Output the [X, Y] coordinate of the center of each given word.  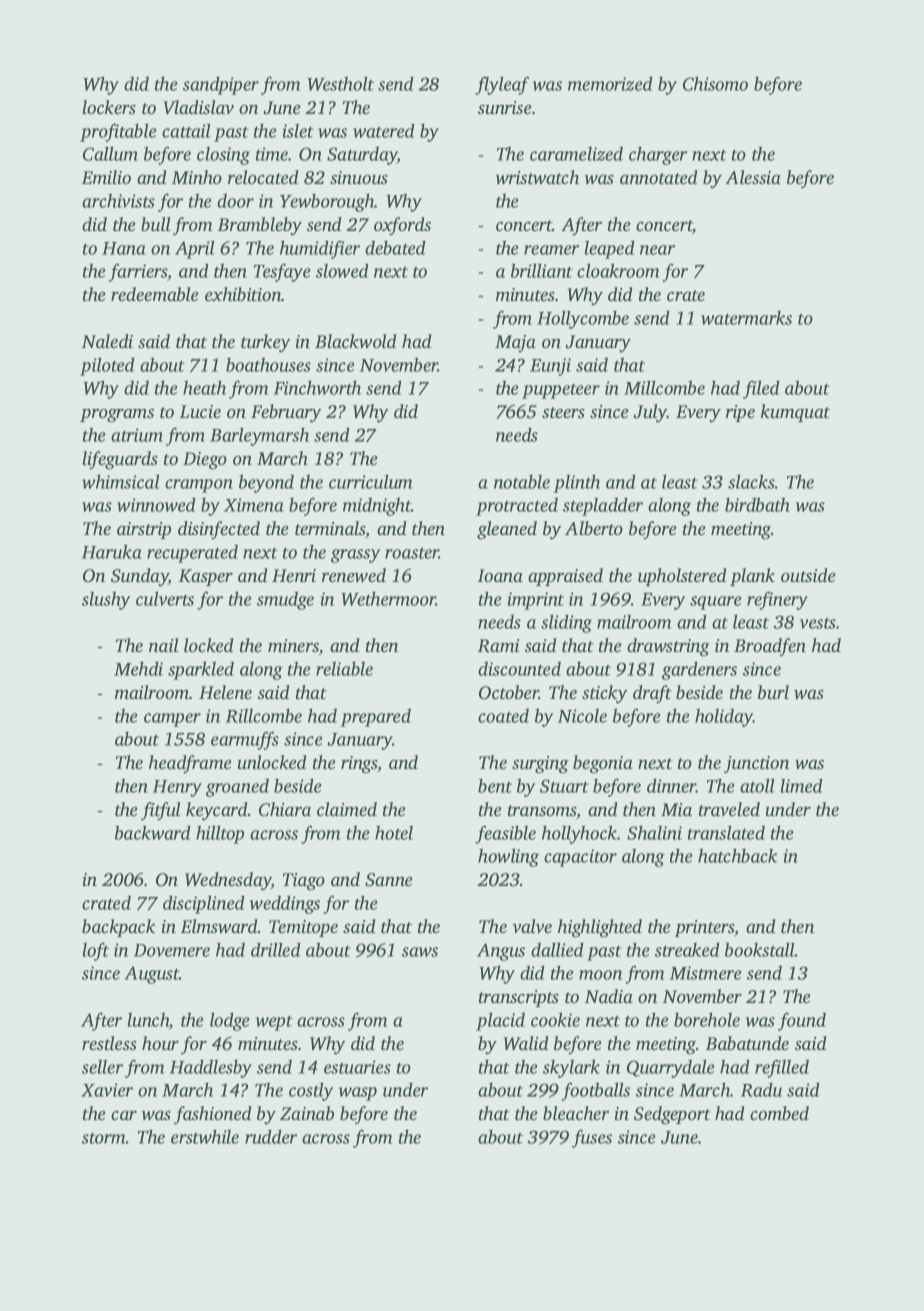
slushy [106, 600]
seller [102, 1067]
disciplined [204, 904]
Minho [197, 177]
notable [522, 482]
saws [420, 952]
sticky [604, 694]
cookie [555, 1019]
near [657, 250]
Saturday [362, 155]
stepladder [603, 506]
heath [204, 387]
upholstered [682, 577]
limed [802, 785]
